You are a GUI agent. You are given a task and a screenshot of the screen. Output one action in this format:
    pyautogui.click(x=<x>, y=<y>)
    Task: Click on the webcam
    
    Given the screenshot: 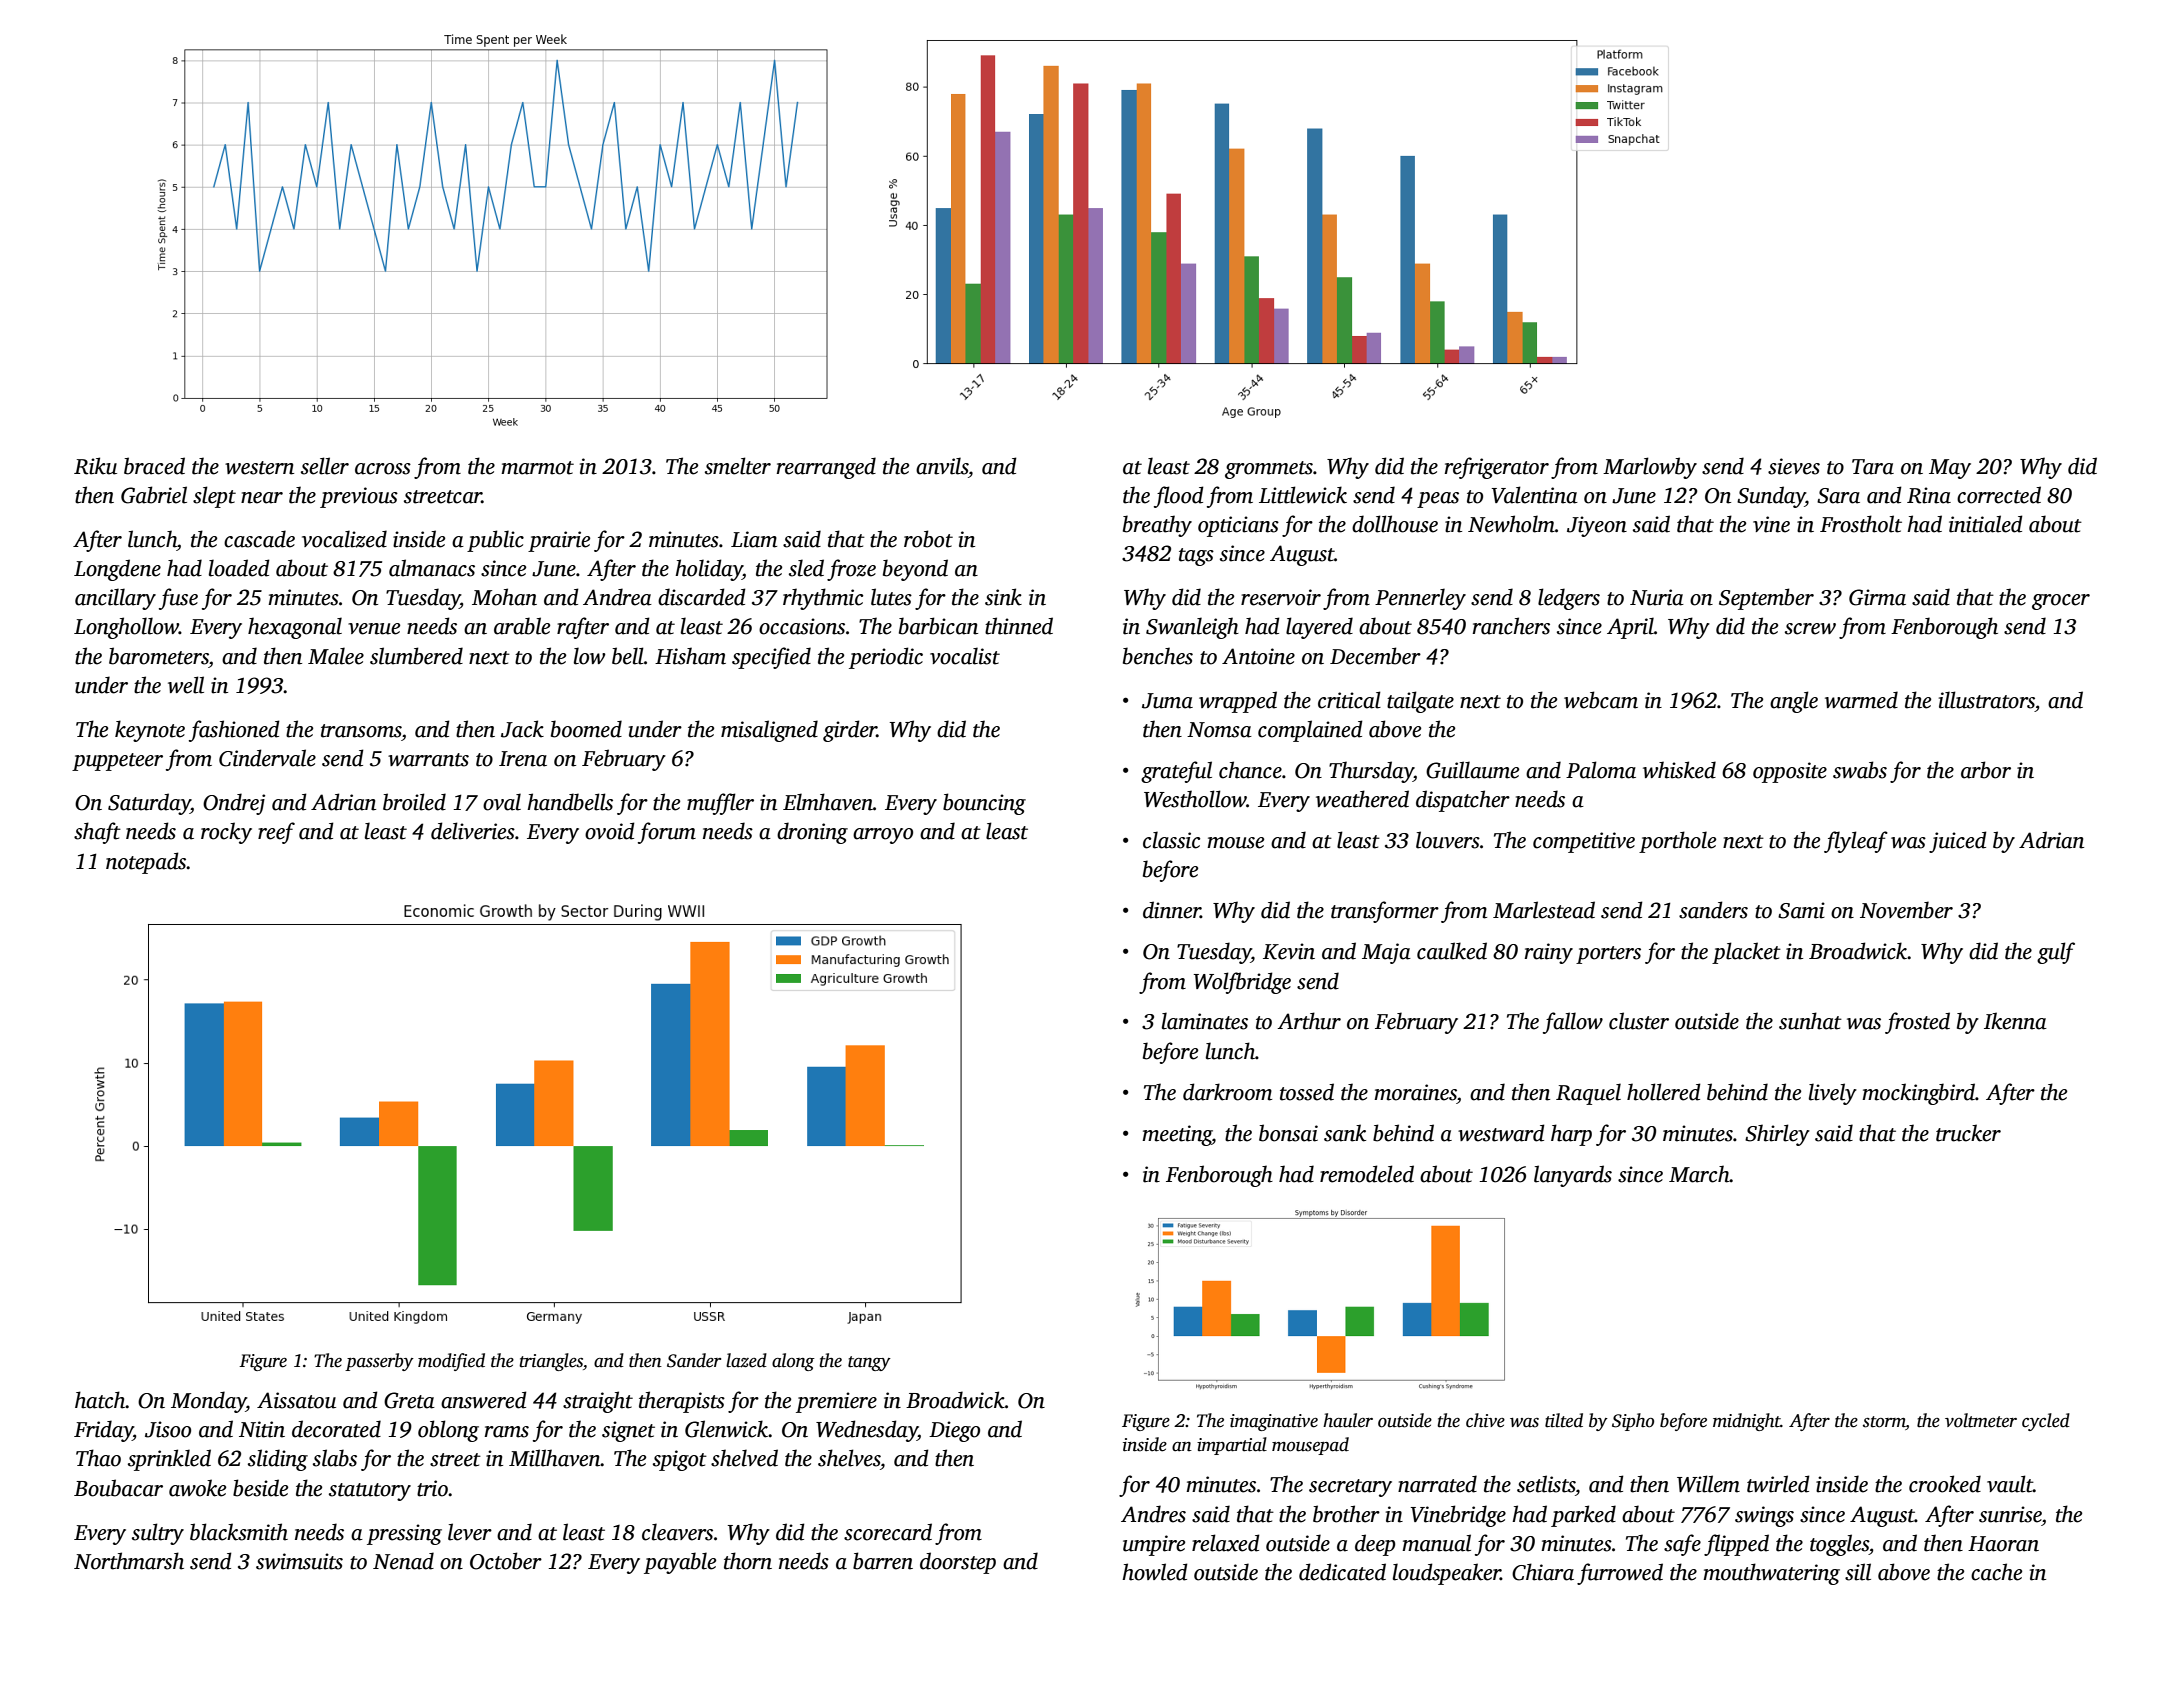 What is the action you would take?
    pyautogui.click(x=1601, y=700)
